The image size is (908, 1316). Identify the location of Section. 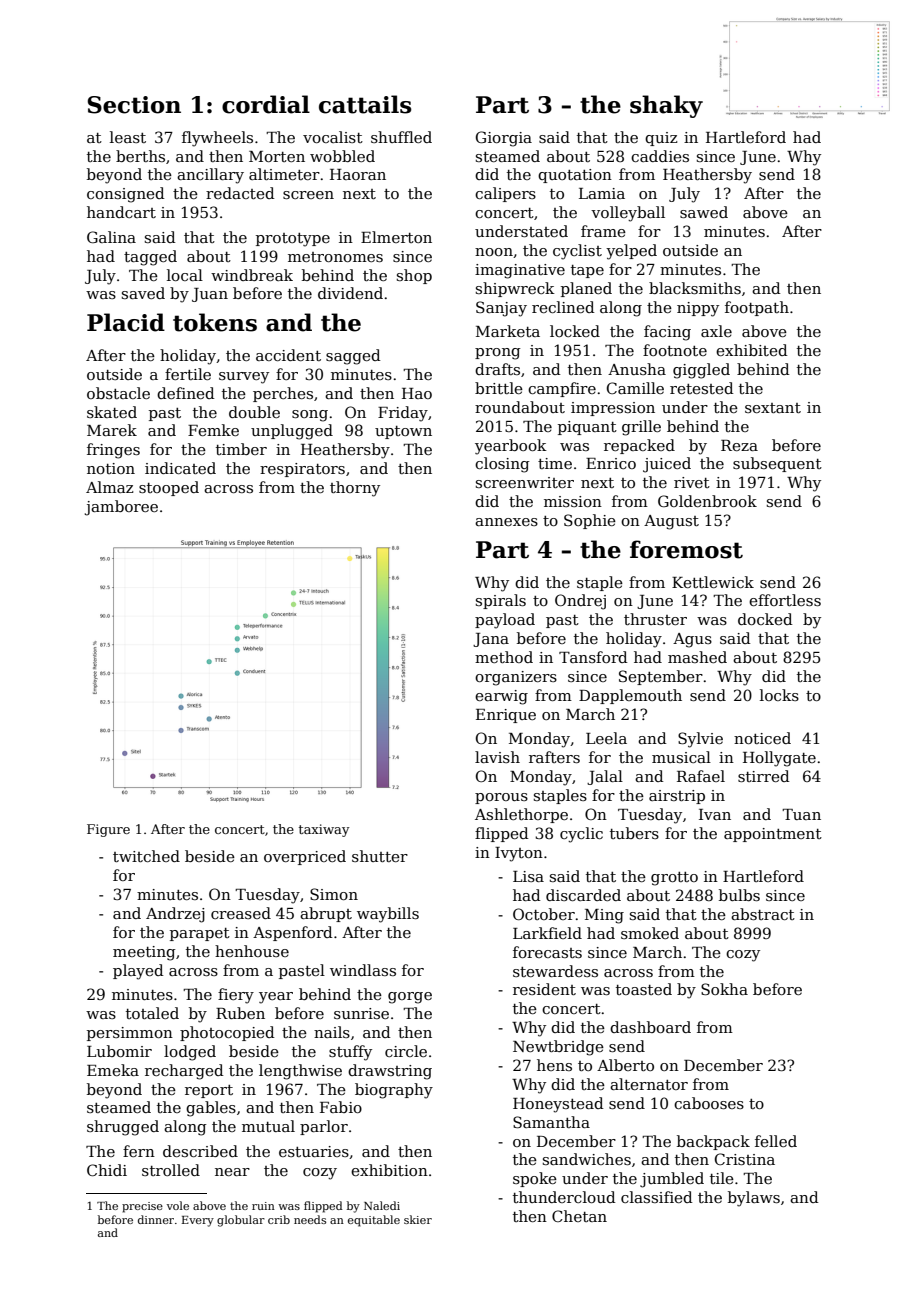
(134, 105).
